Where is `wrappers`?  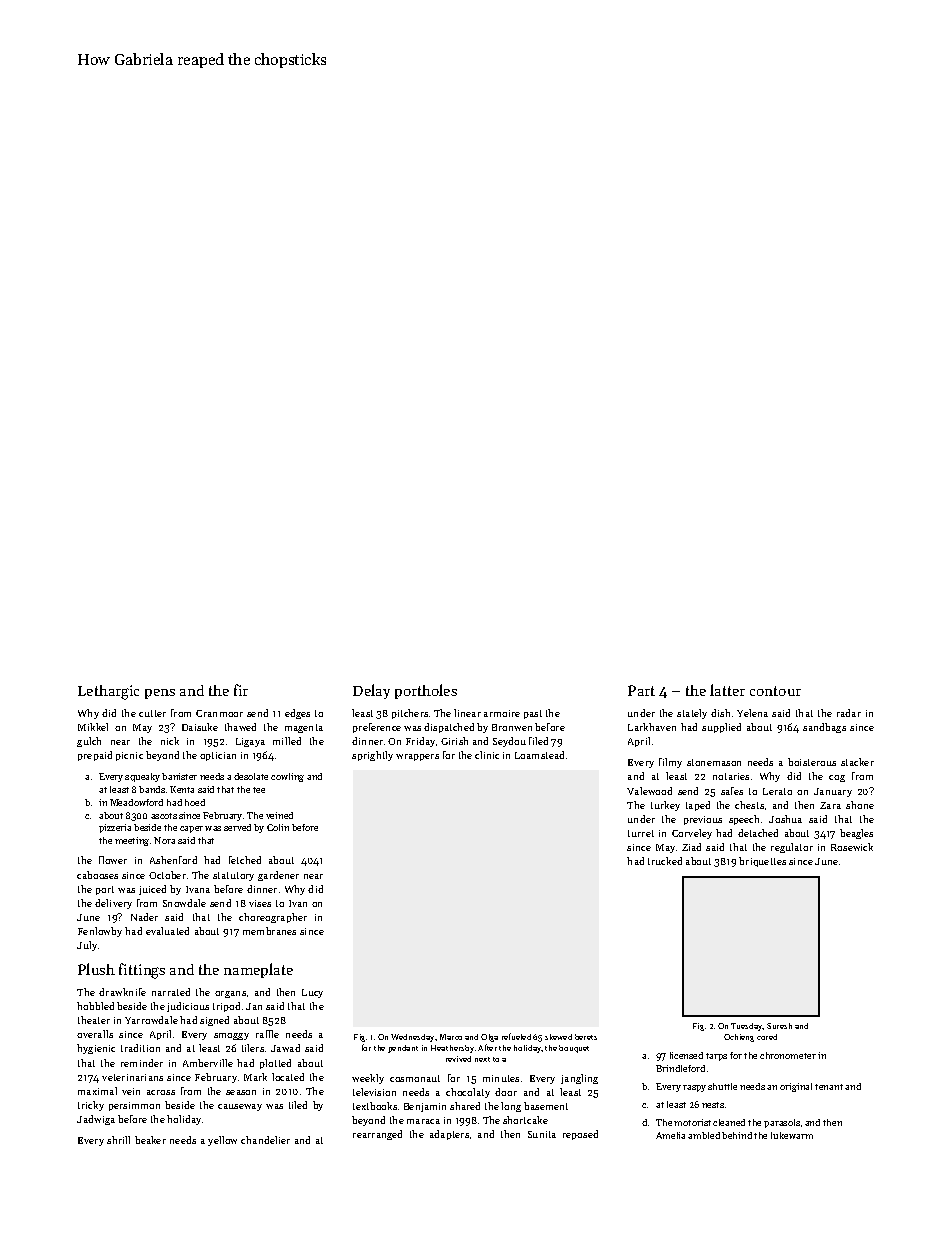
wrappers is located at coordinates (417, 757).
